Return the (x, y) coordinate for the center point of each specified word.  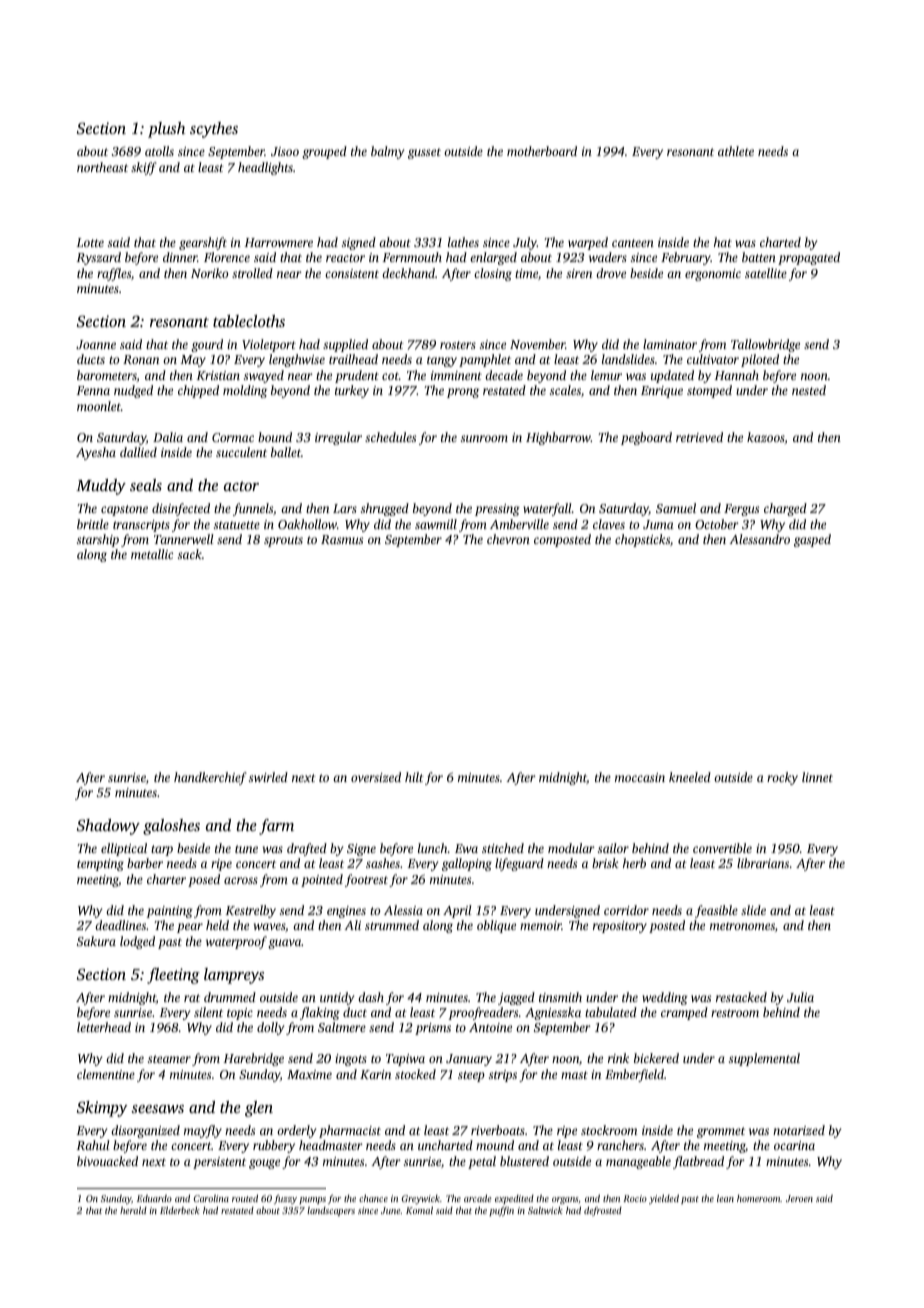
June (390, 1210)
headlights (265, 168)
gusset (424, 153)
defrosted (603, 1211)
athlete (736, 151)
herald (133, 1210)
